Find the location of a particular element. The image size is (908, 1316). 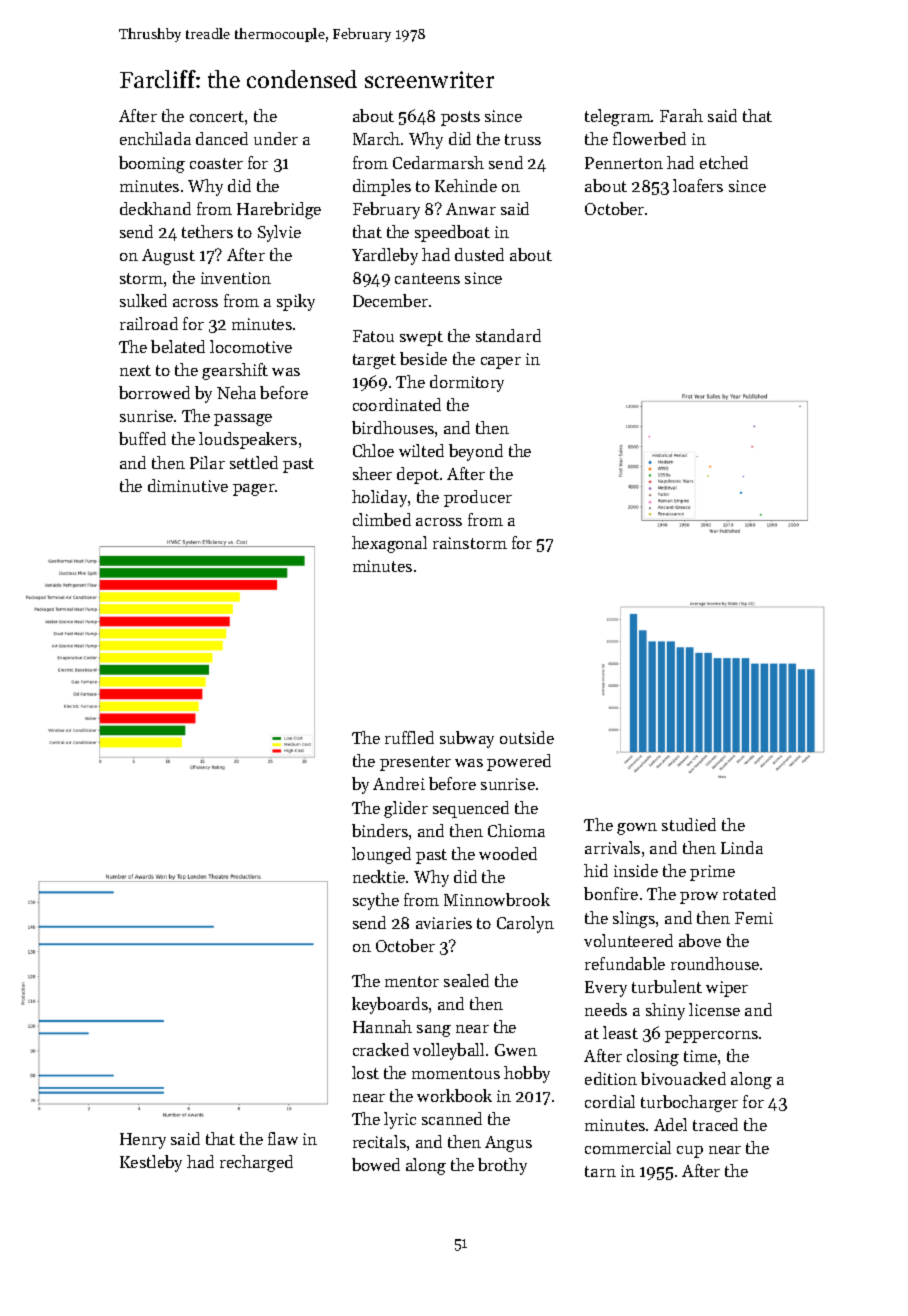

scythe is located at coordinates (376, 901).
